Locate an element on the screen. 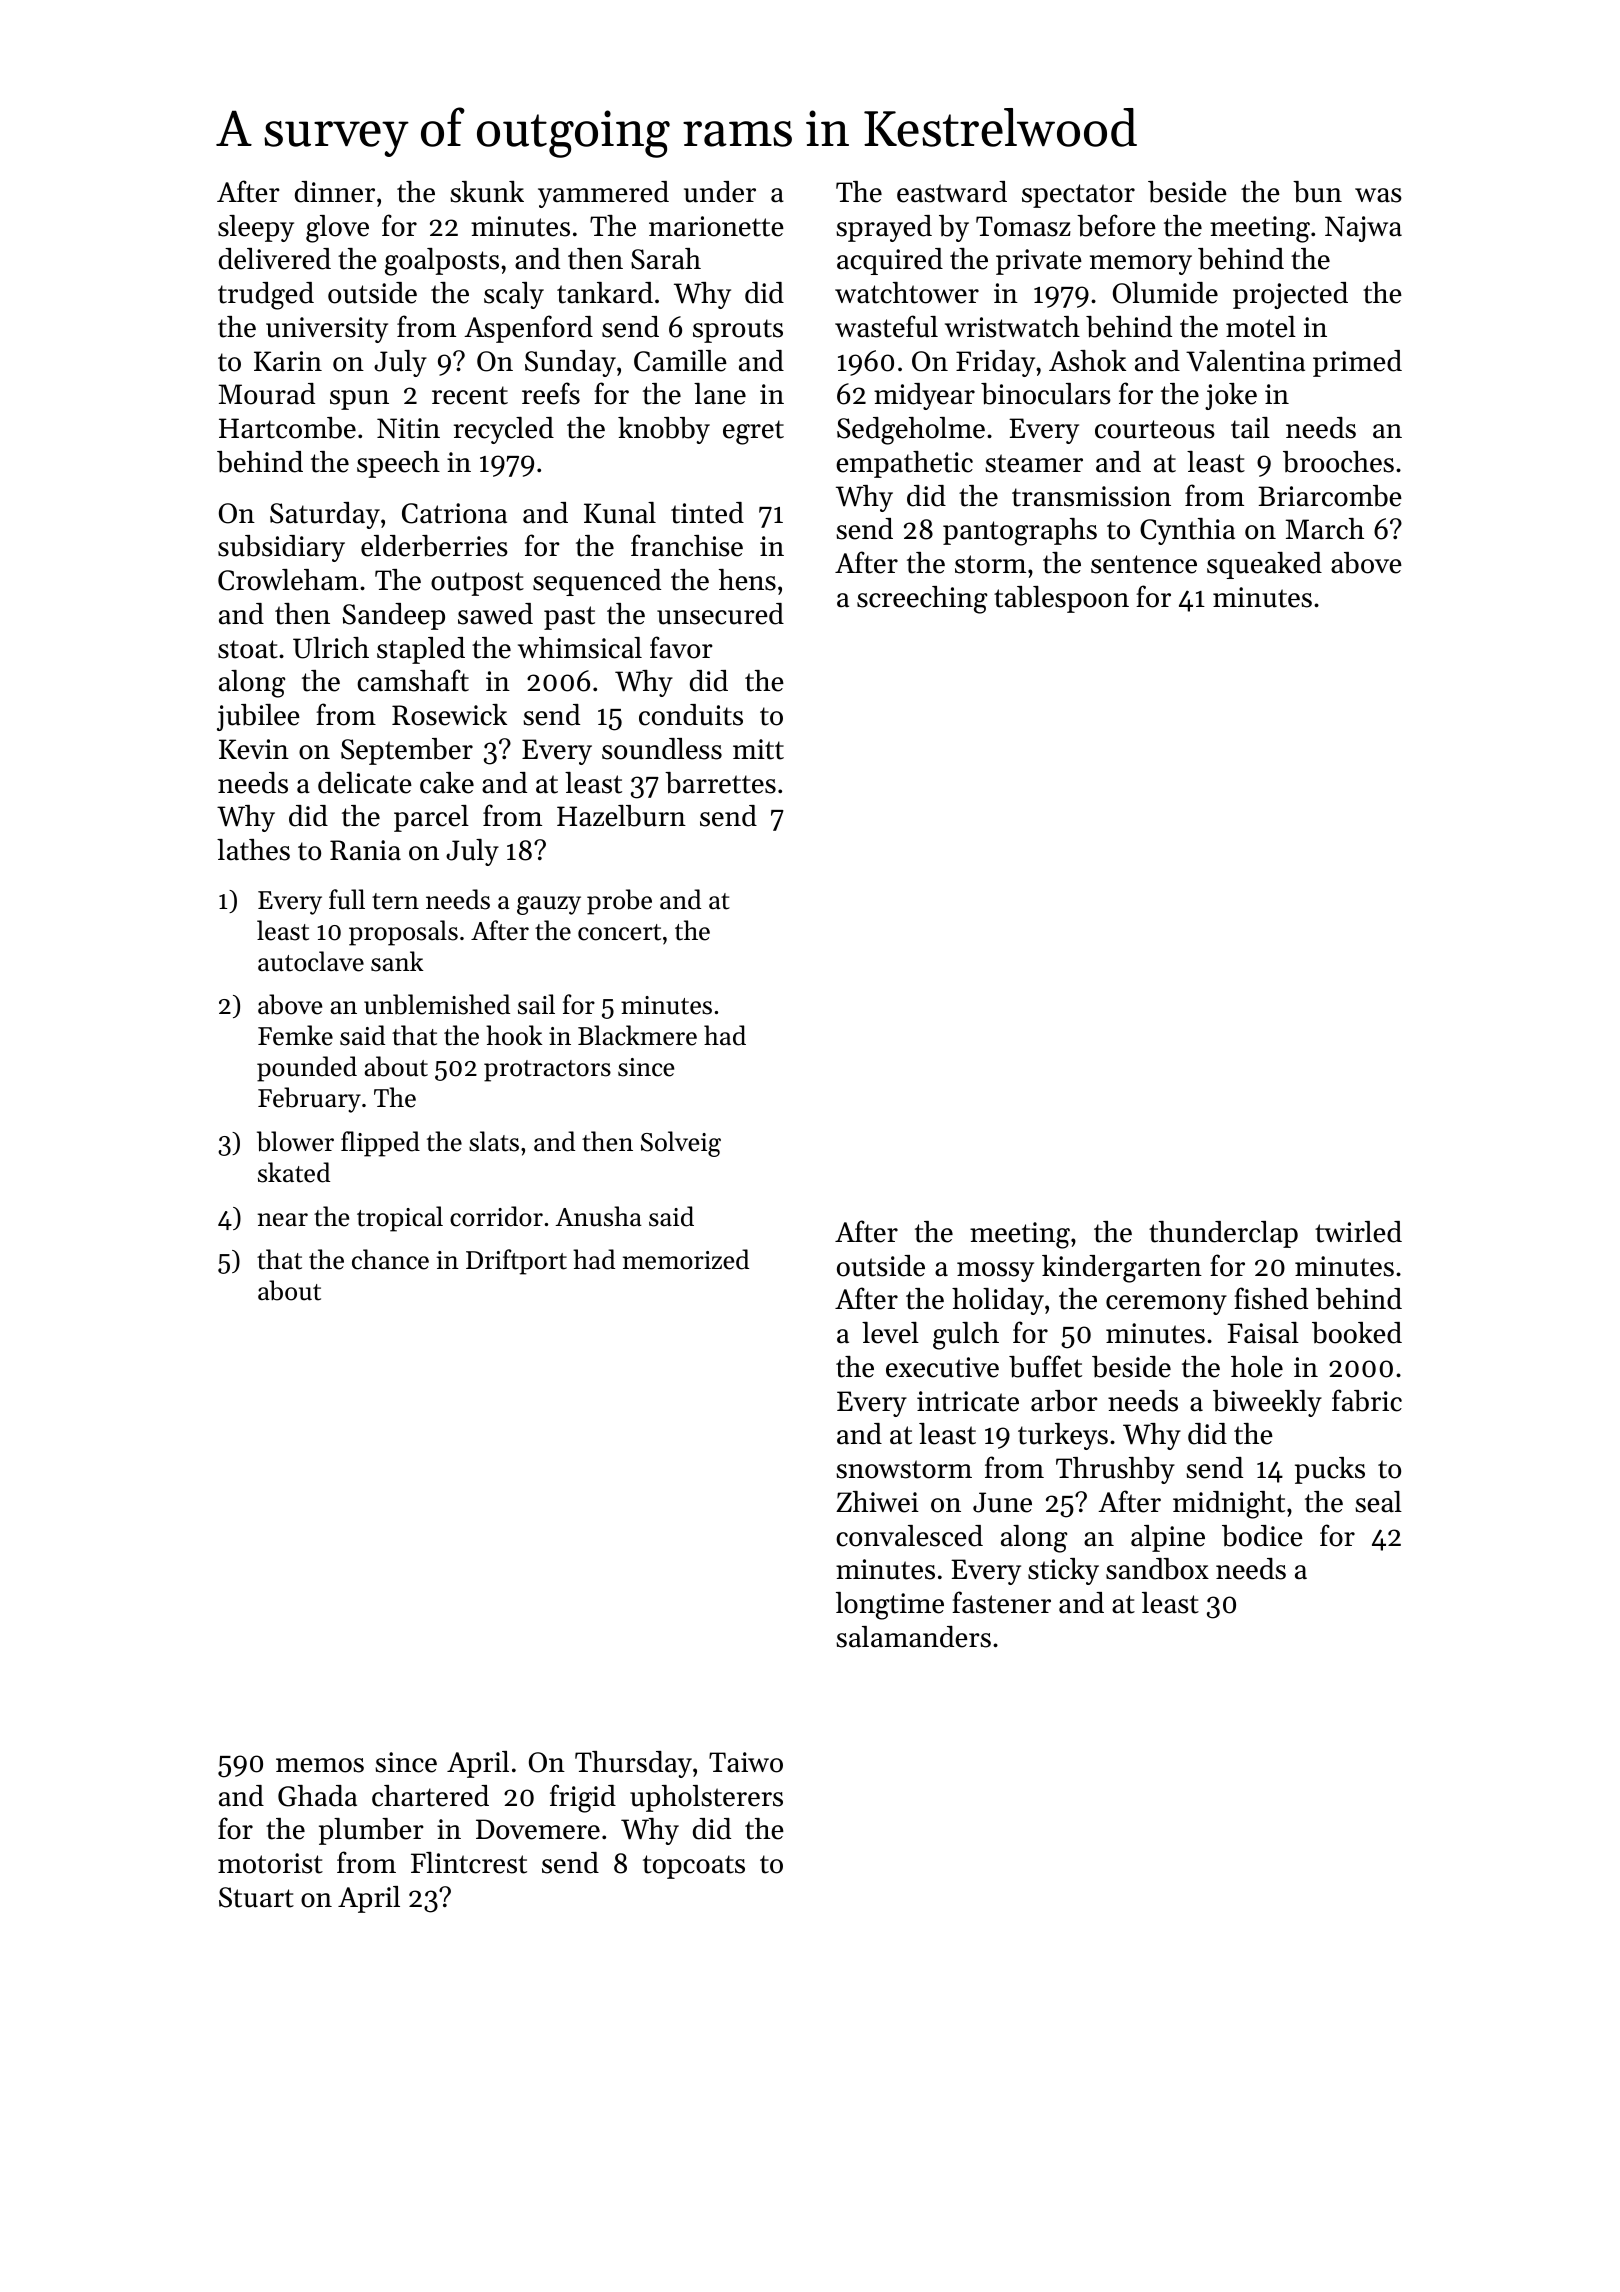 The image size is (1620, 2292). twirled is located at coordinates (1358, 1232).
